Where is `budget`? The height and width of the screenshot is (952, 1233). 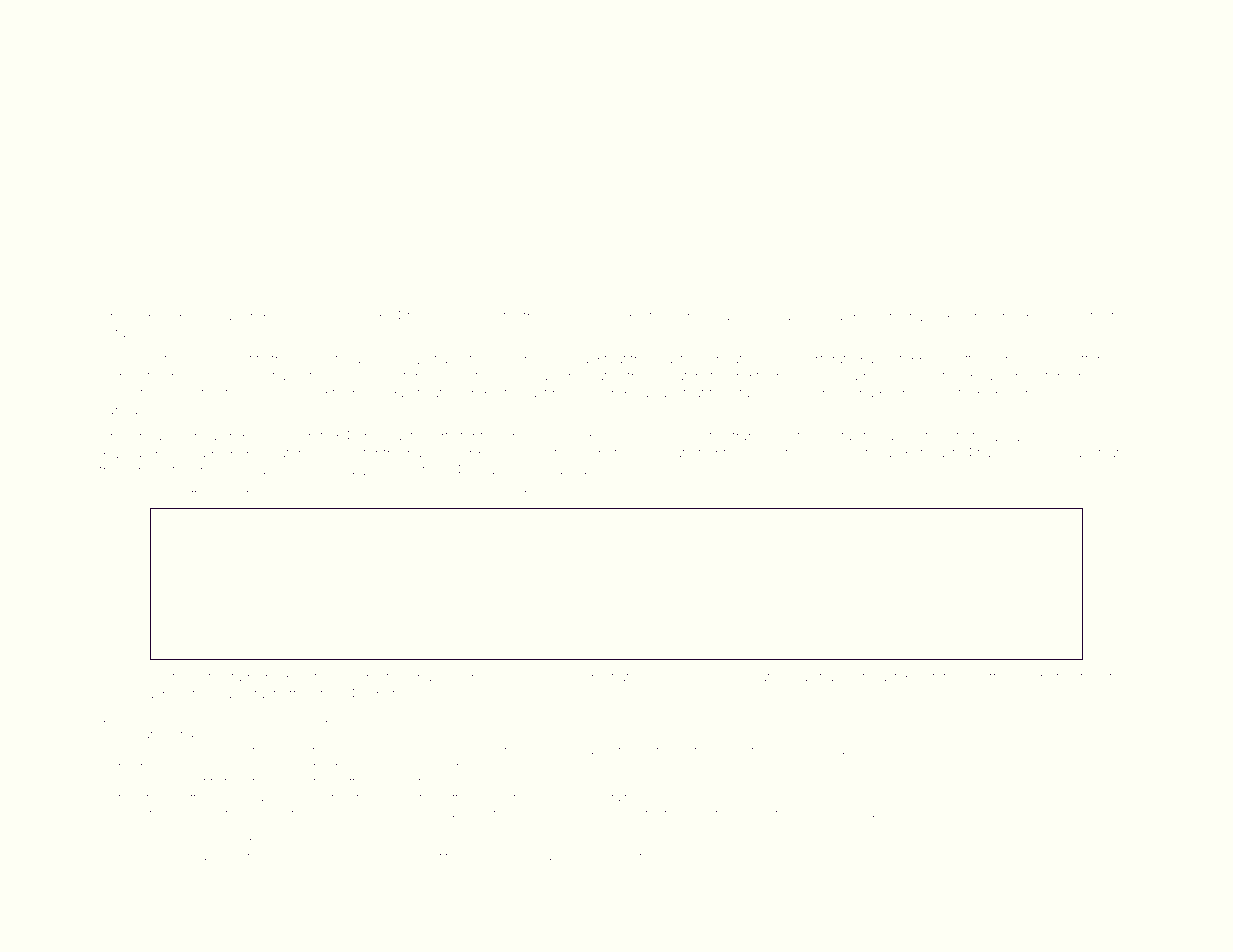
budget is located at coordinates (317, 360).
